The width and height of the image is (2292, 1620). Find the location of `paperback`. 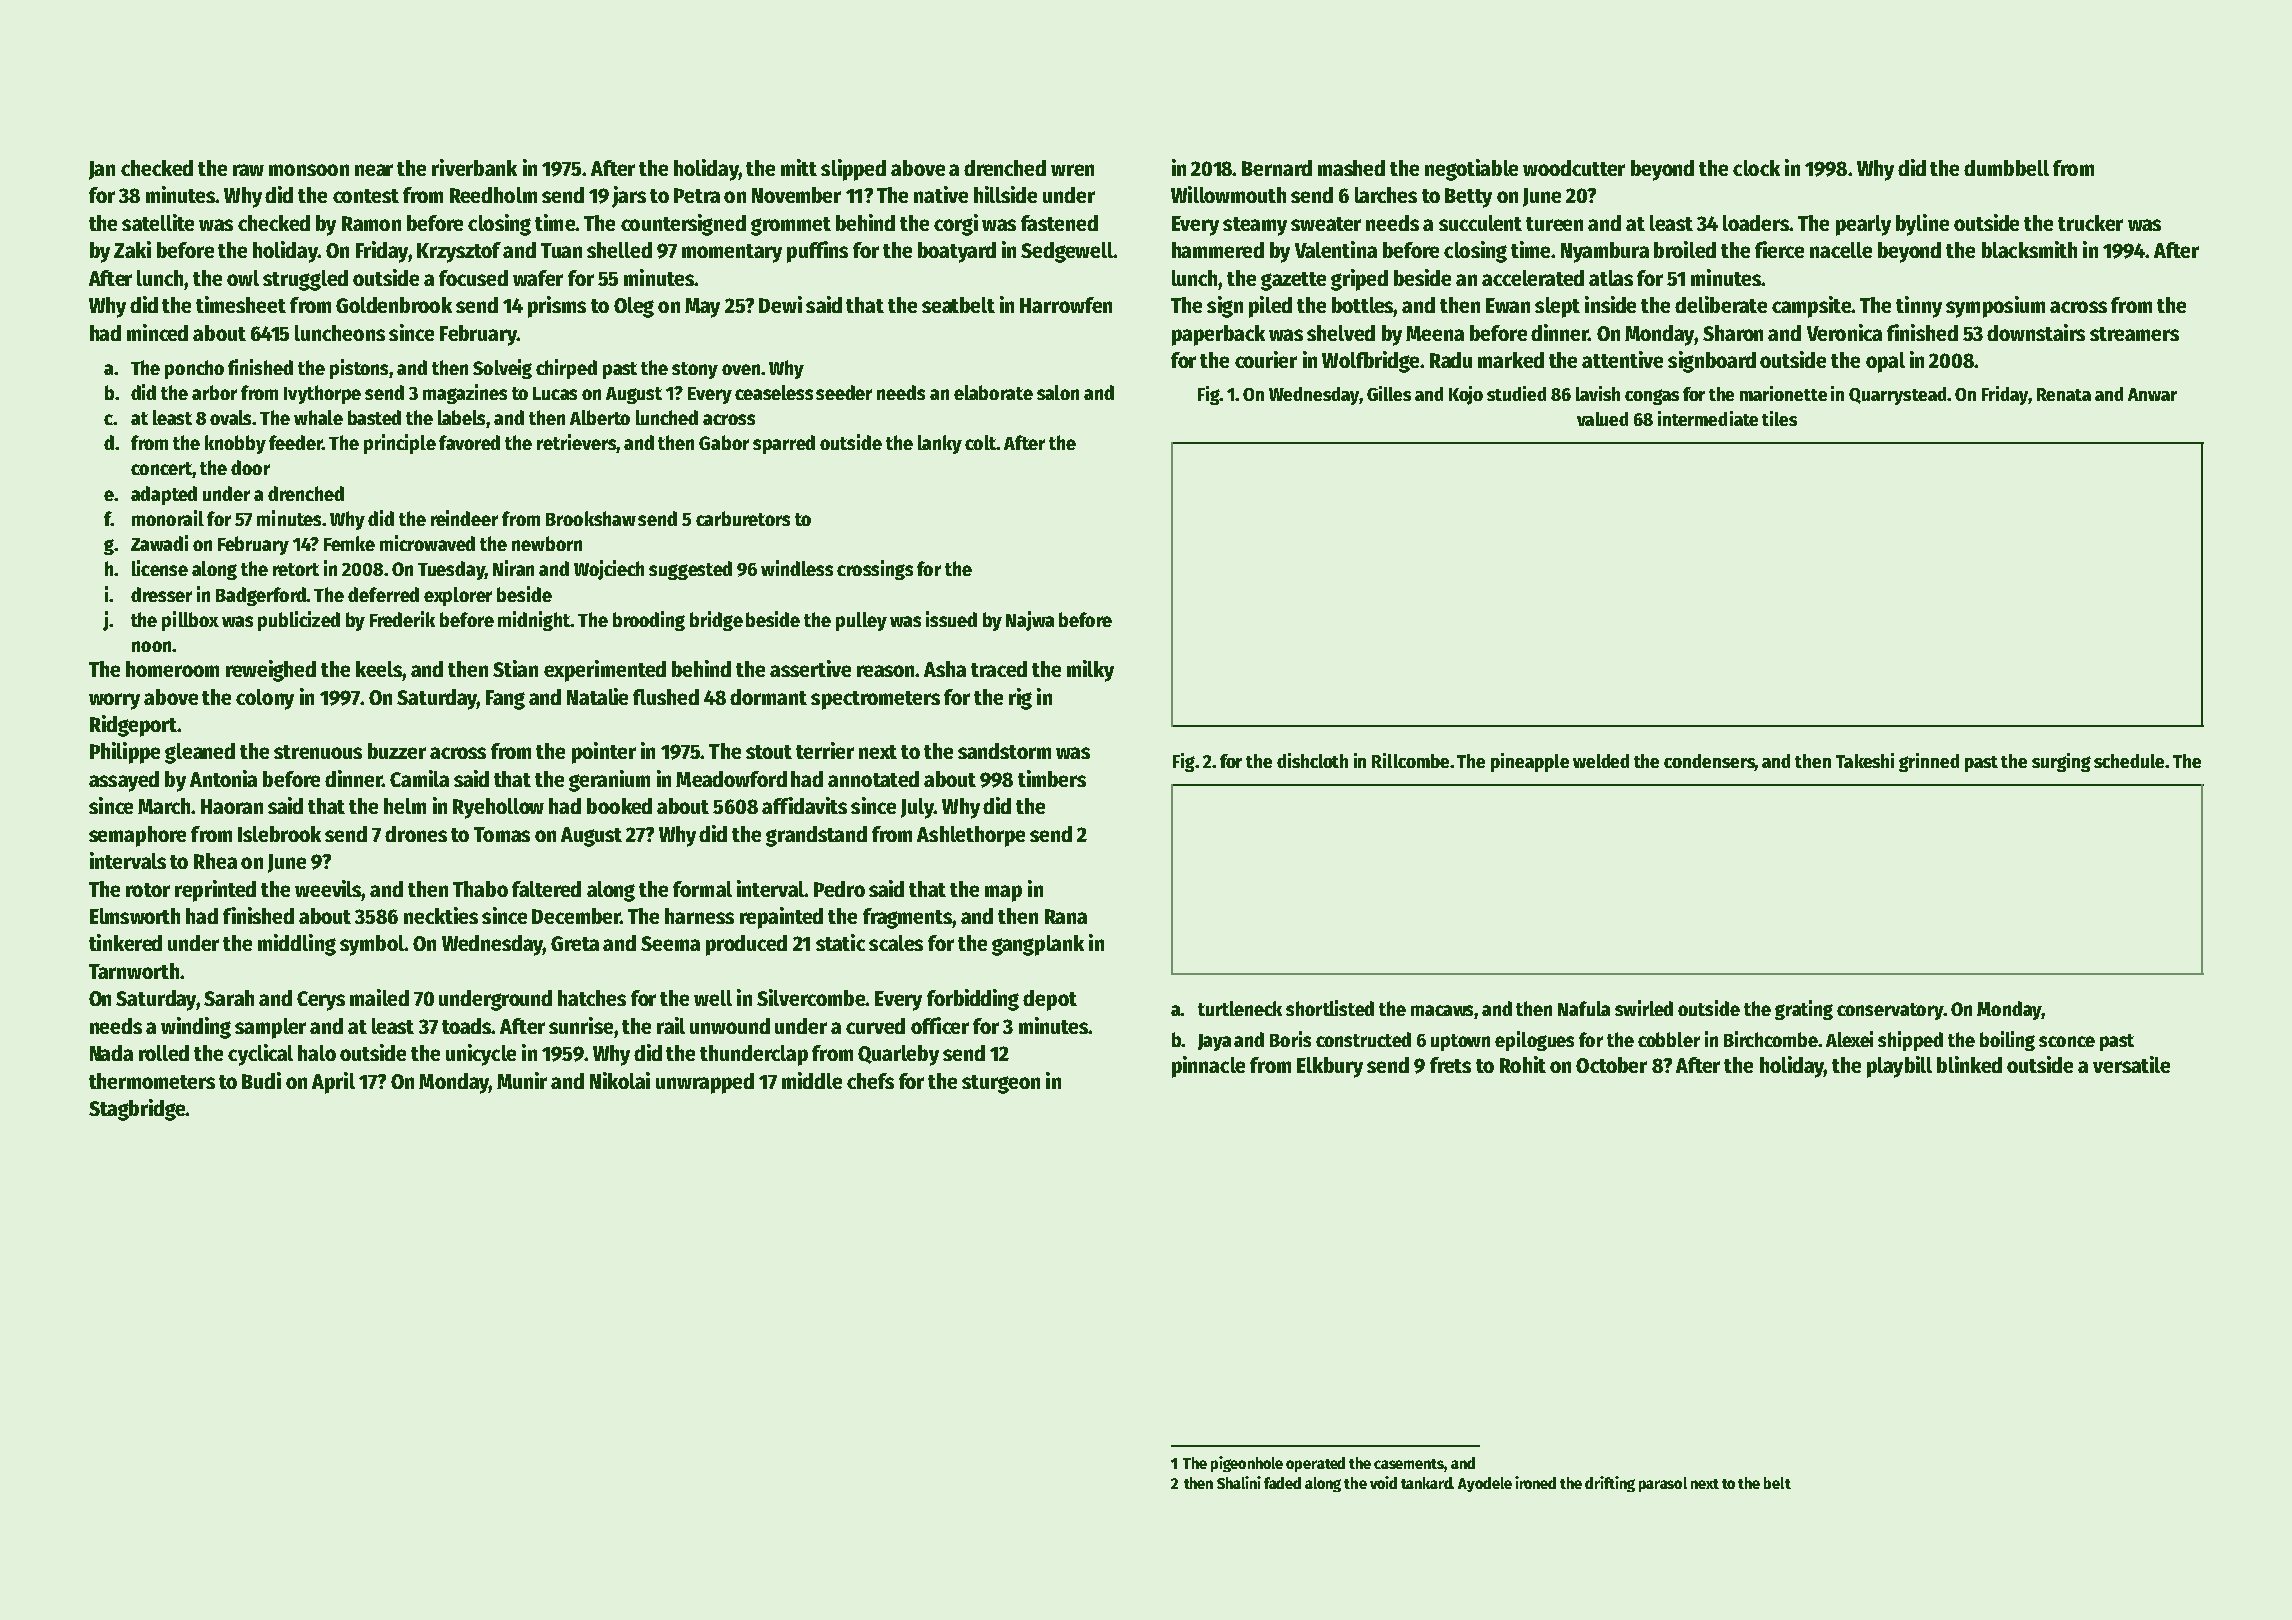

paperback is located at coordinates (1218, 335).
